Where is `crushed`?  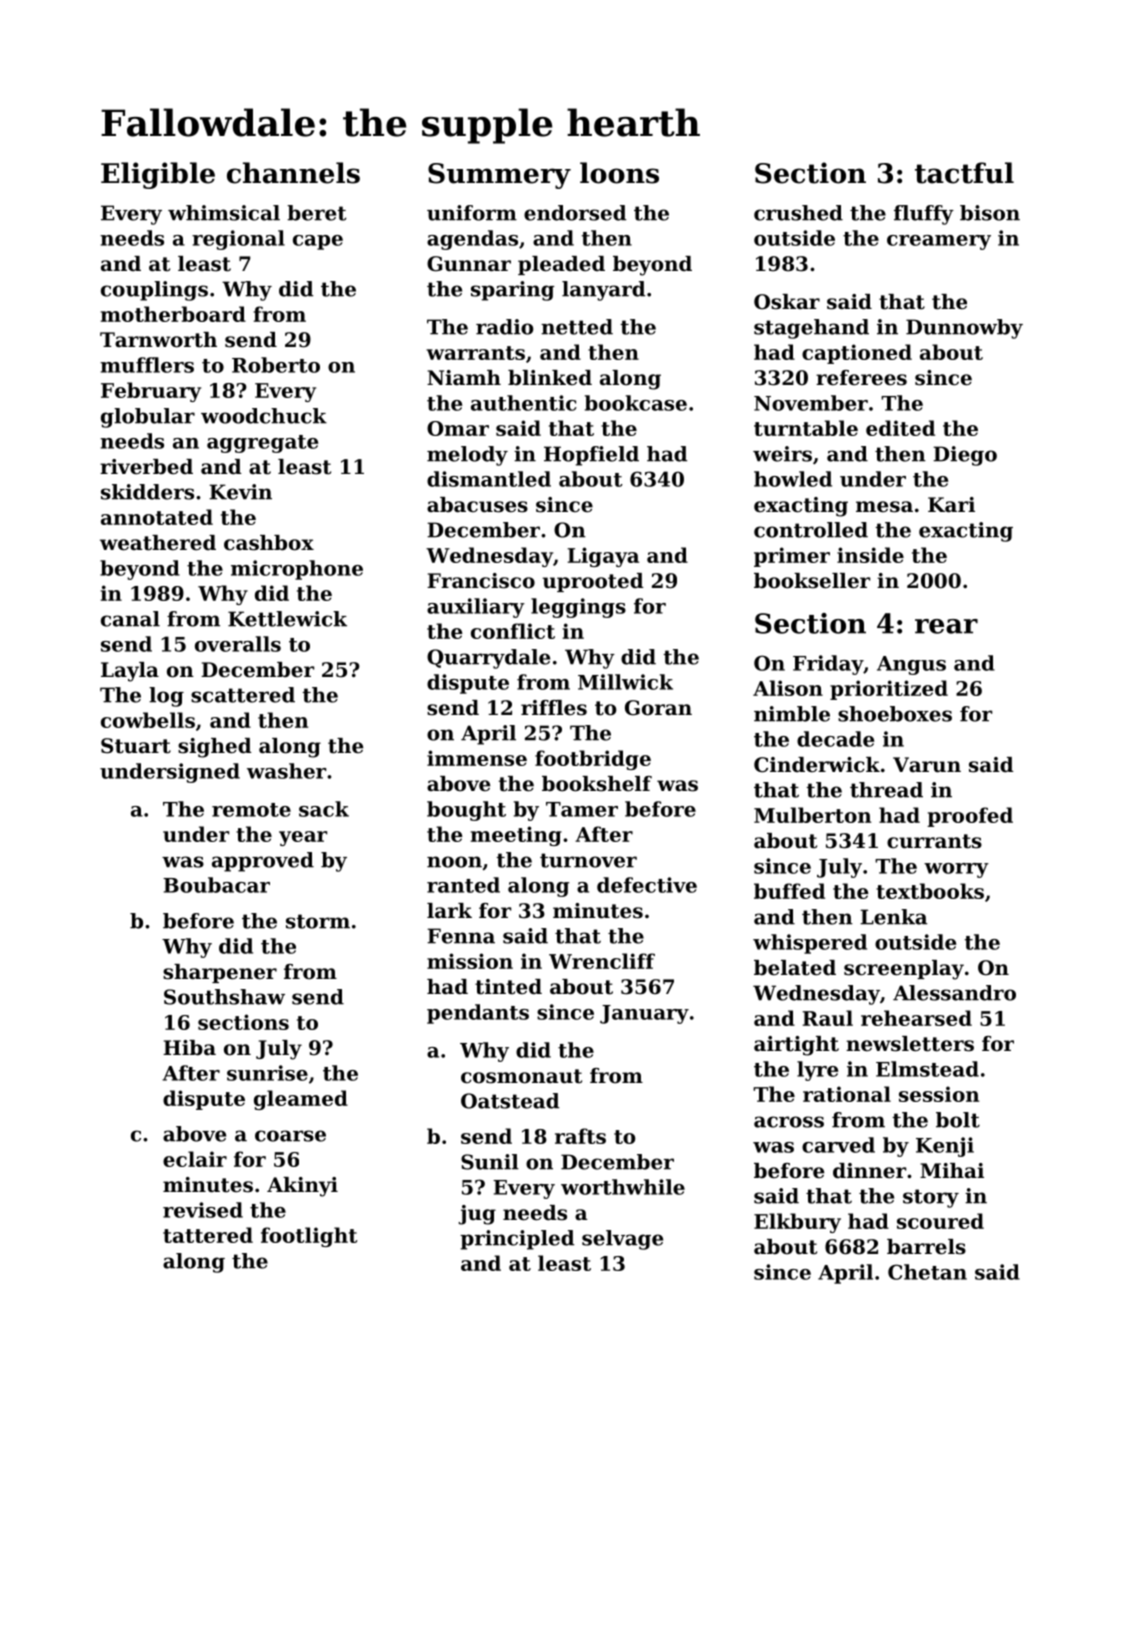
crushed is located at coordinates (798, 213).
